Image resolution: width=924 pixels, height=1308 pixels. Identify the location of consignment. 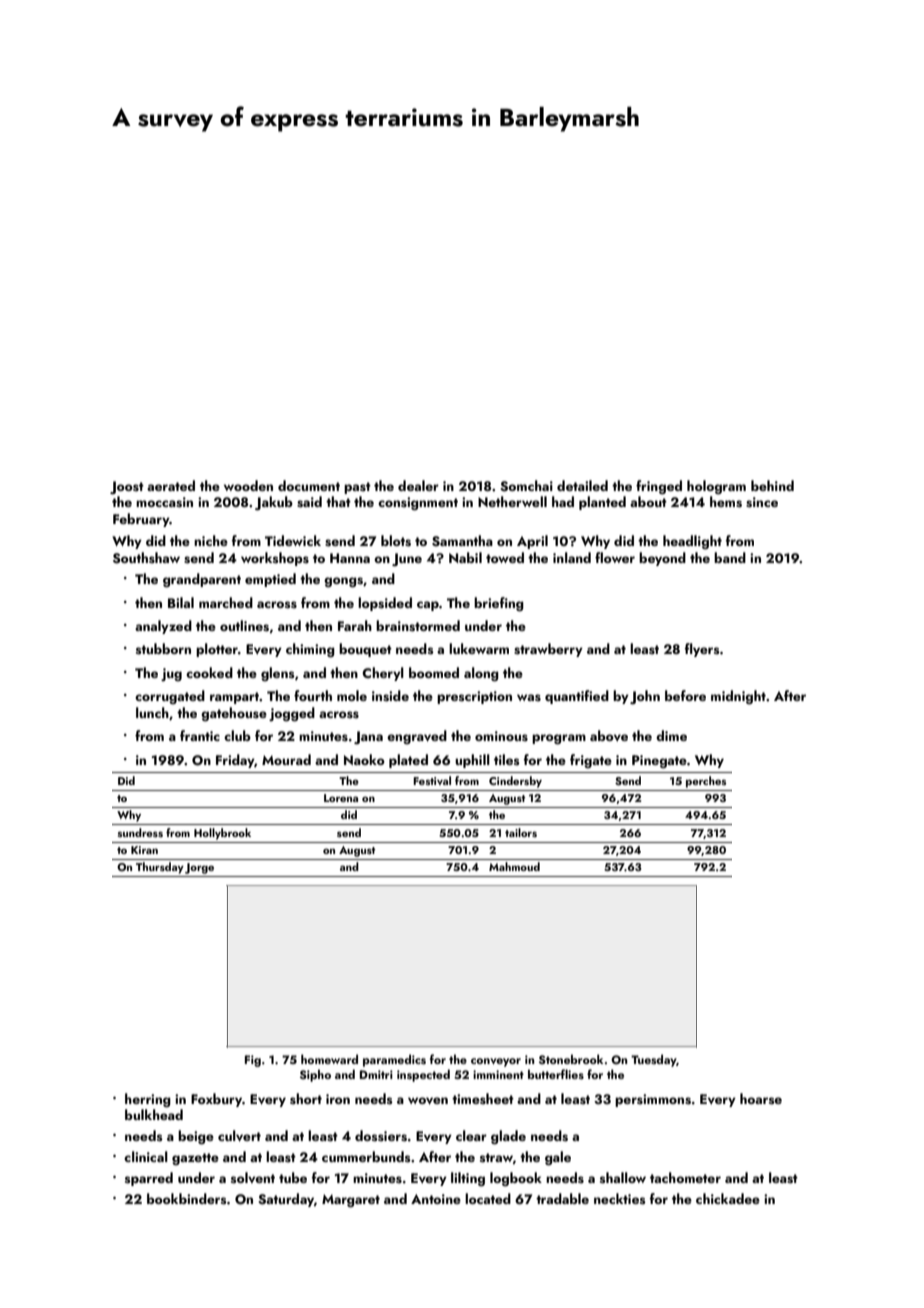
(418, 504).
